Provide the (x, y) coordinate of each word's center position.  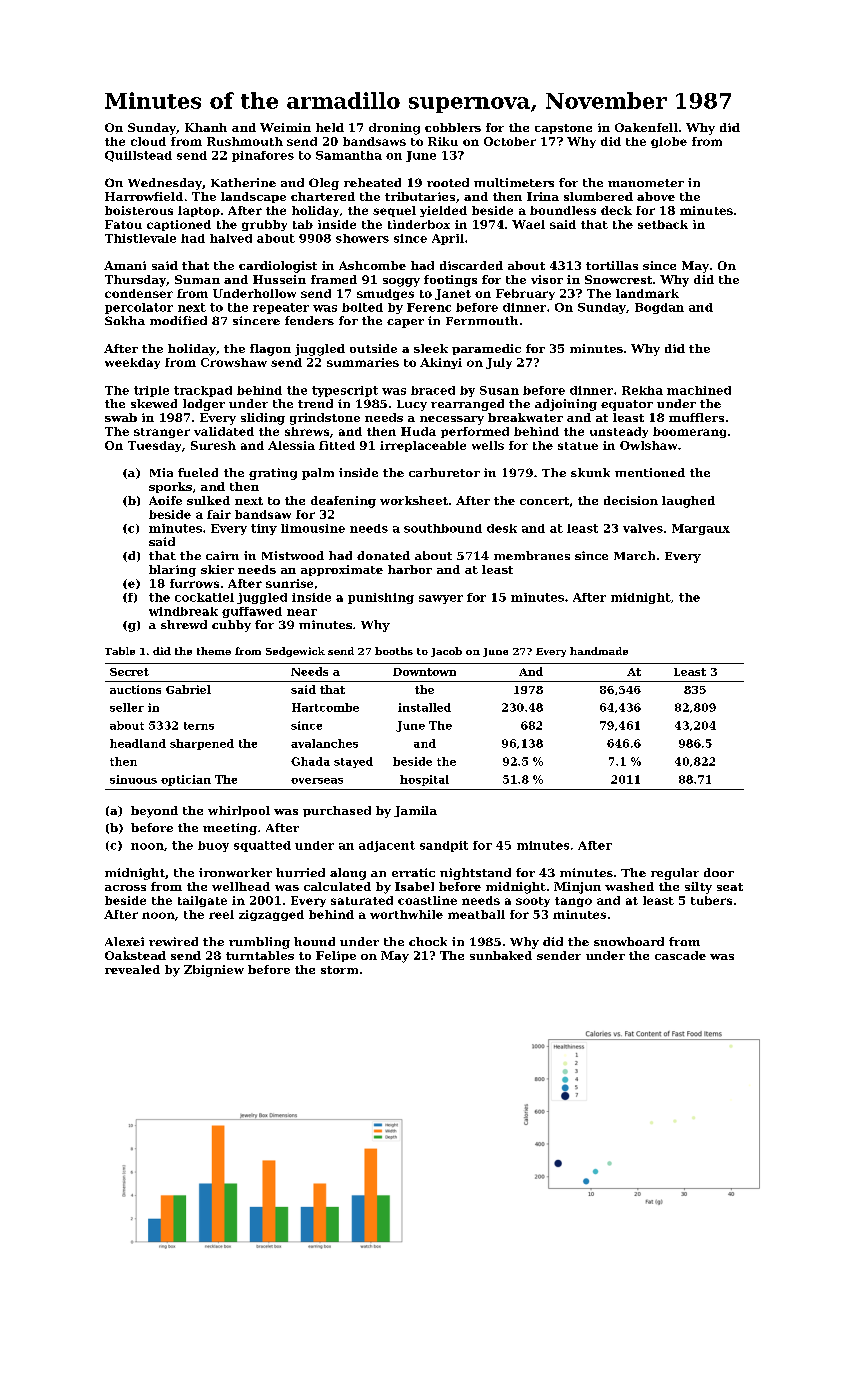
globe (669, 142)
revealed (132, 969)
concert (544, 501)
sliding (263, 419)
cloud (148, 141)
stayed (353, 762)
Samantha (349, 155)
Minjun (577, 888)
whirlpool (239, 811)
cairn (222, 555)
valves (643, 528)
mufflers (696, 417)
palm (318, 474)
